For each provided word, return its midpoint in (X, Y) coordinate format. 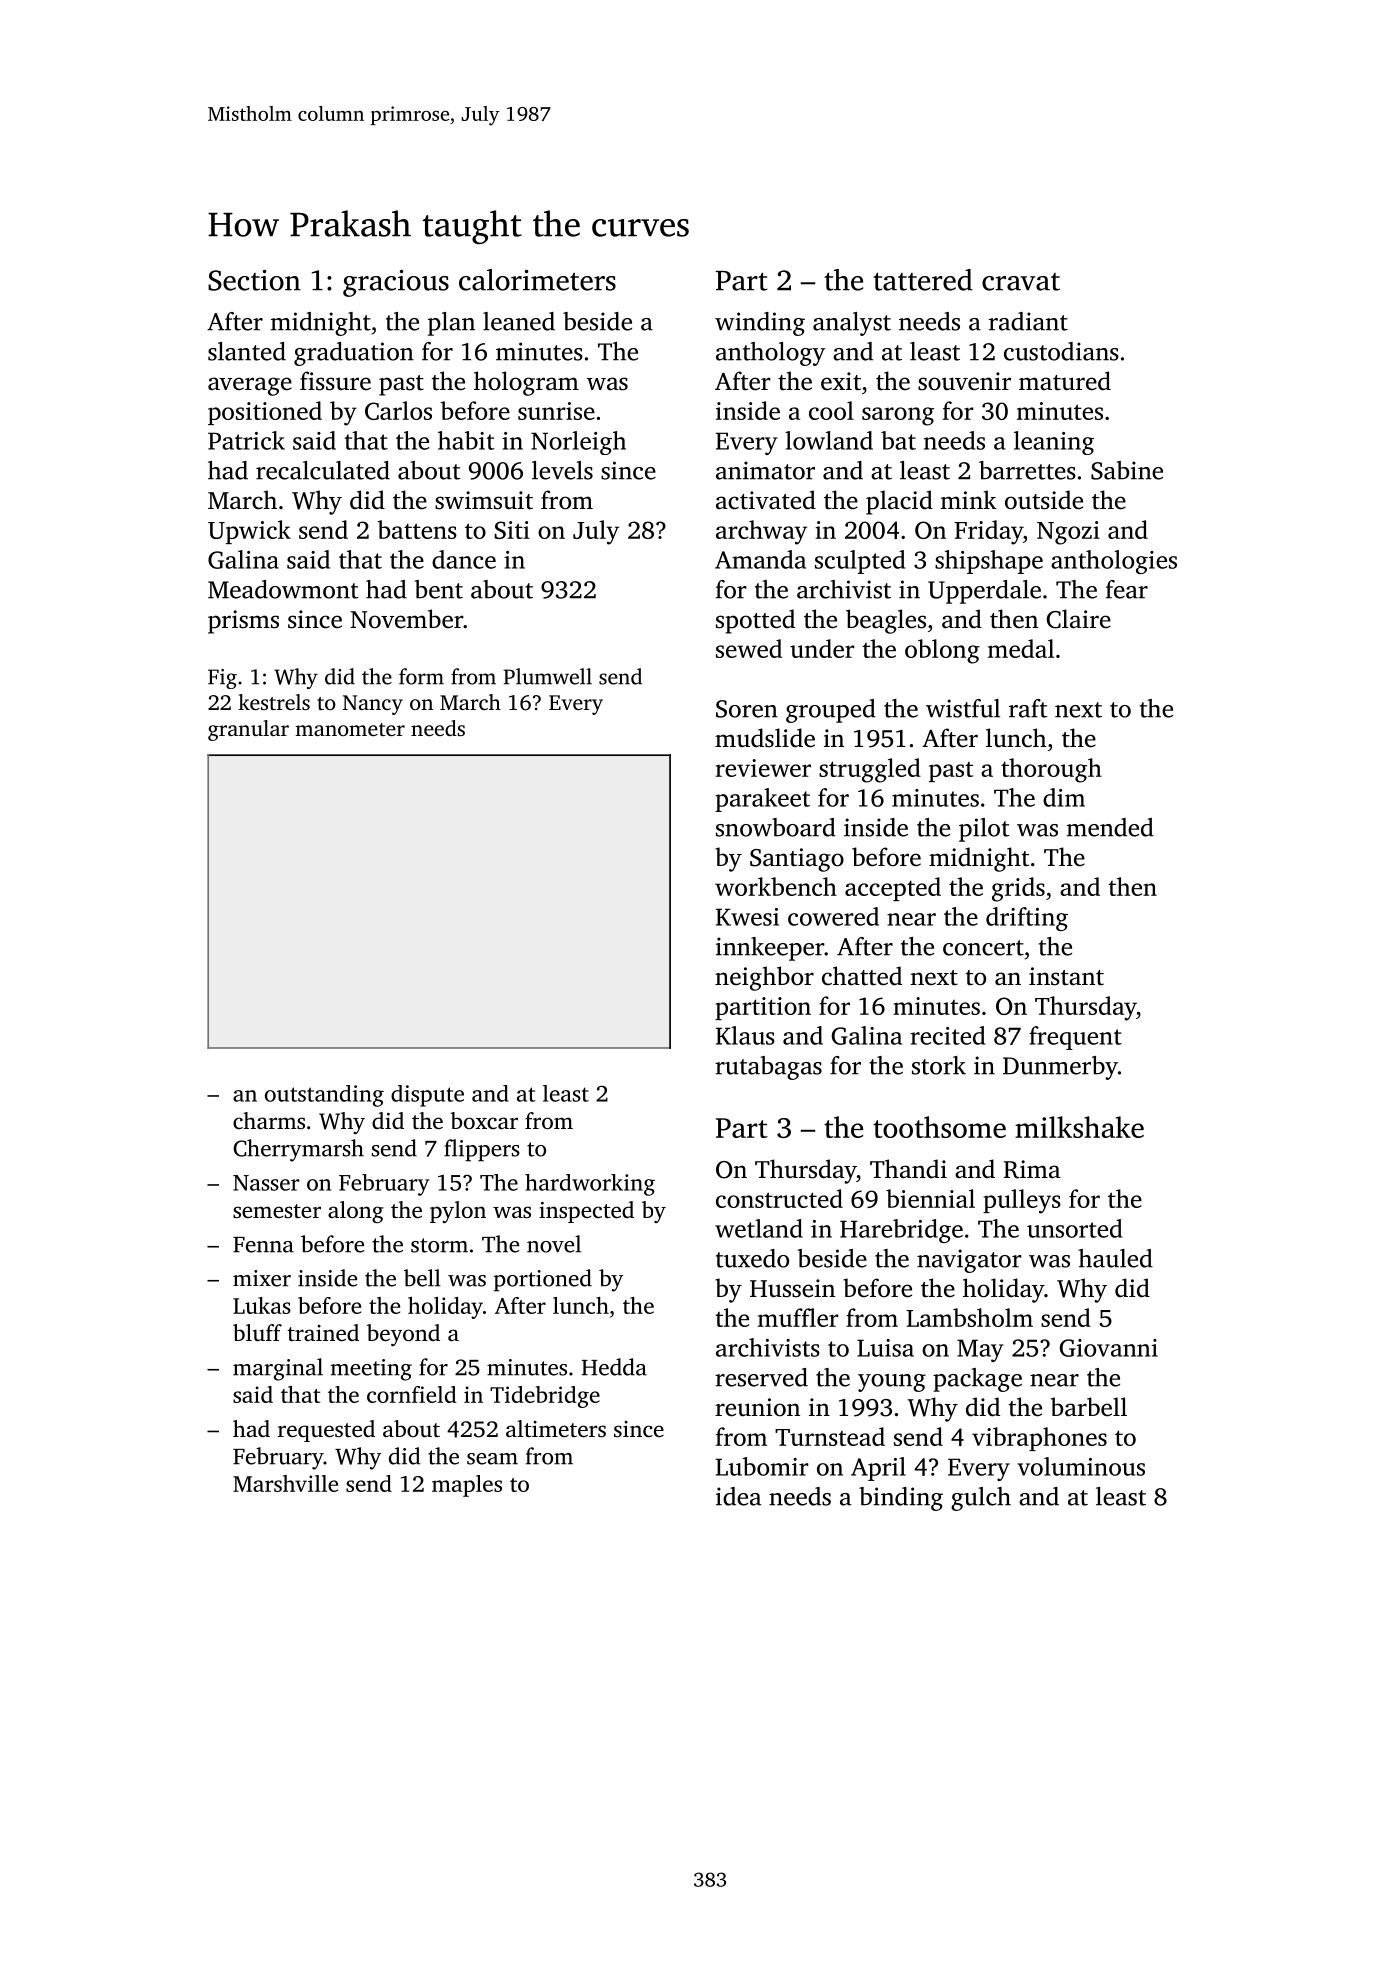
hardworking (590, 1185)
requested (326, 1431)
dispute (427, 1096)
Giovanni (1109, 1348)
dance (464, 559)
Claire (1078, 619)
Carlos (398, 410)
